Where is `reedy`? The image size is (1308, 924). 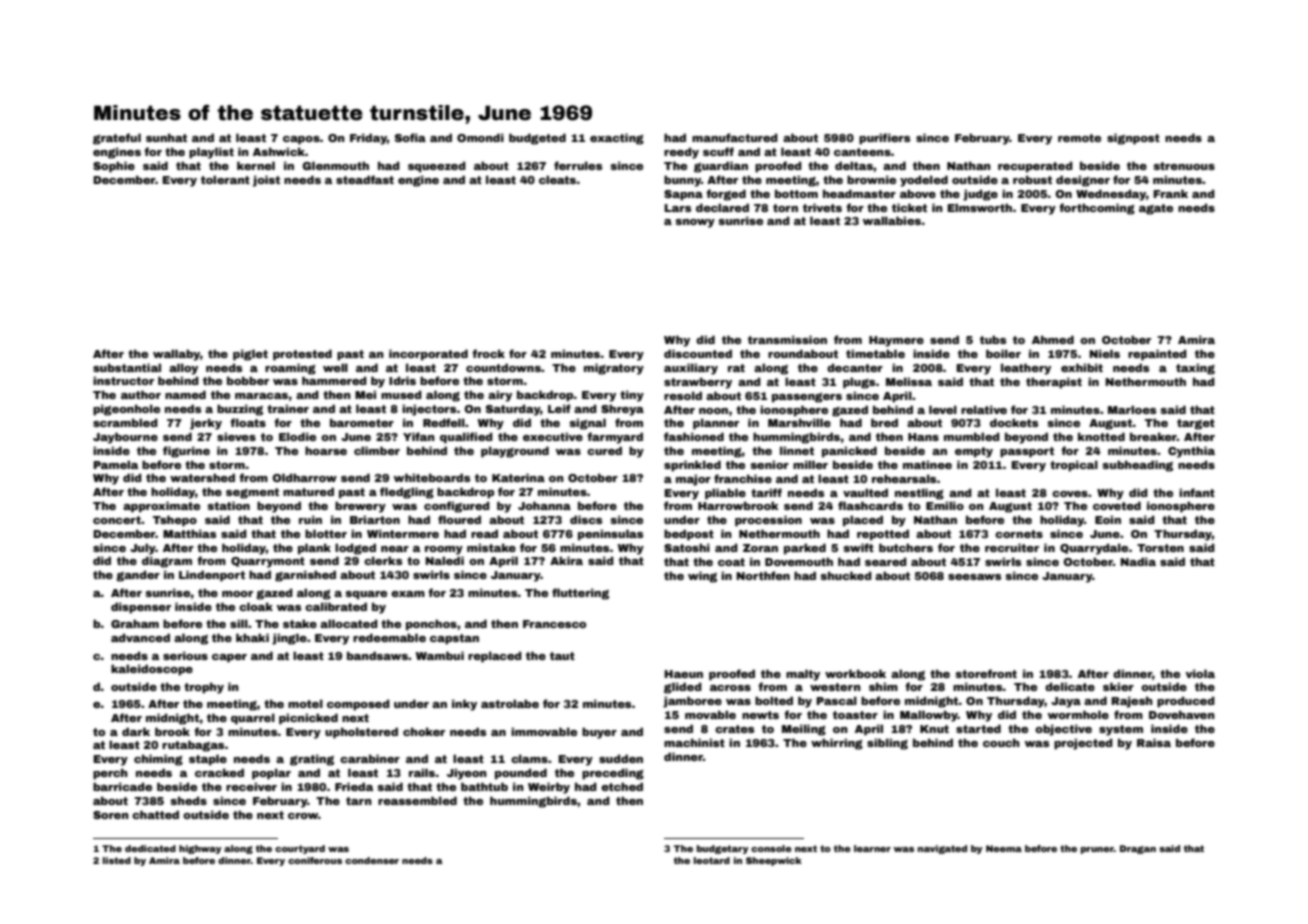
reedy is located at coordinates (681, 153).
